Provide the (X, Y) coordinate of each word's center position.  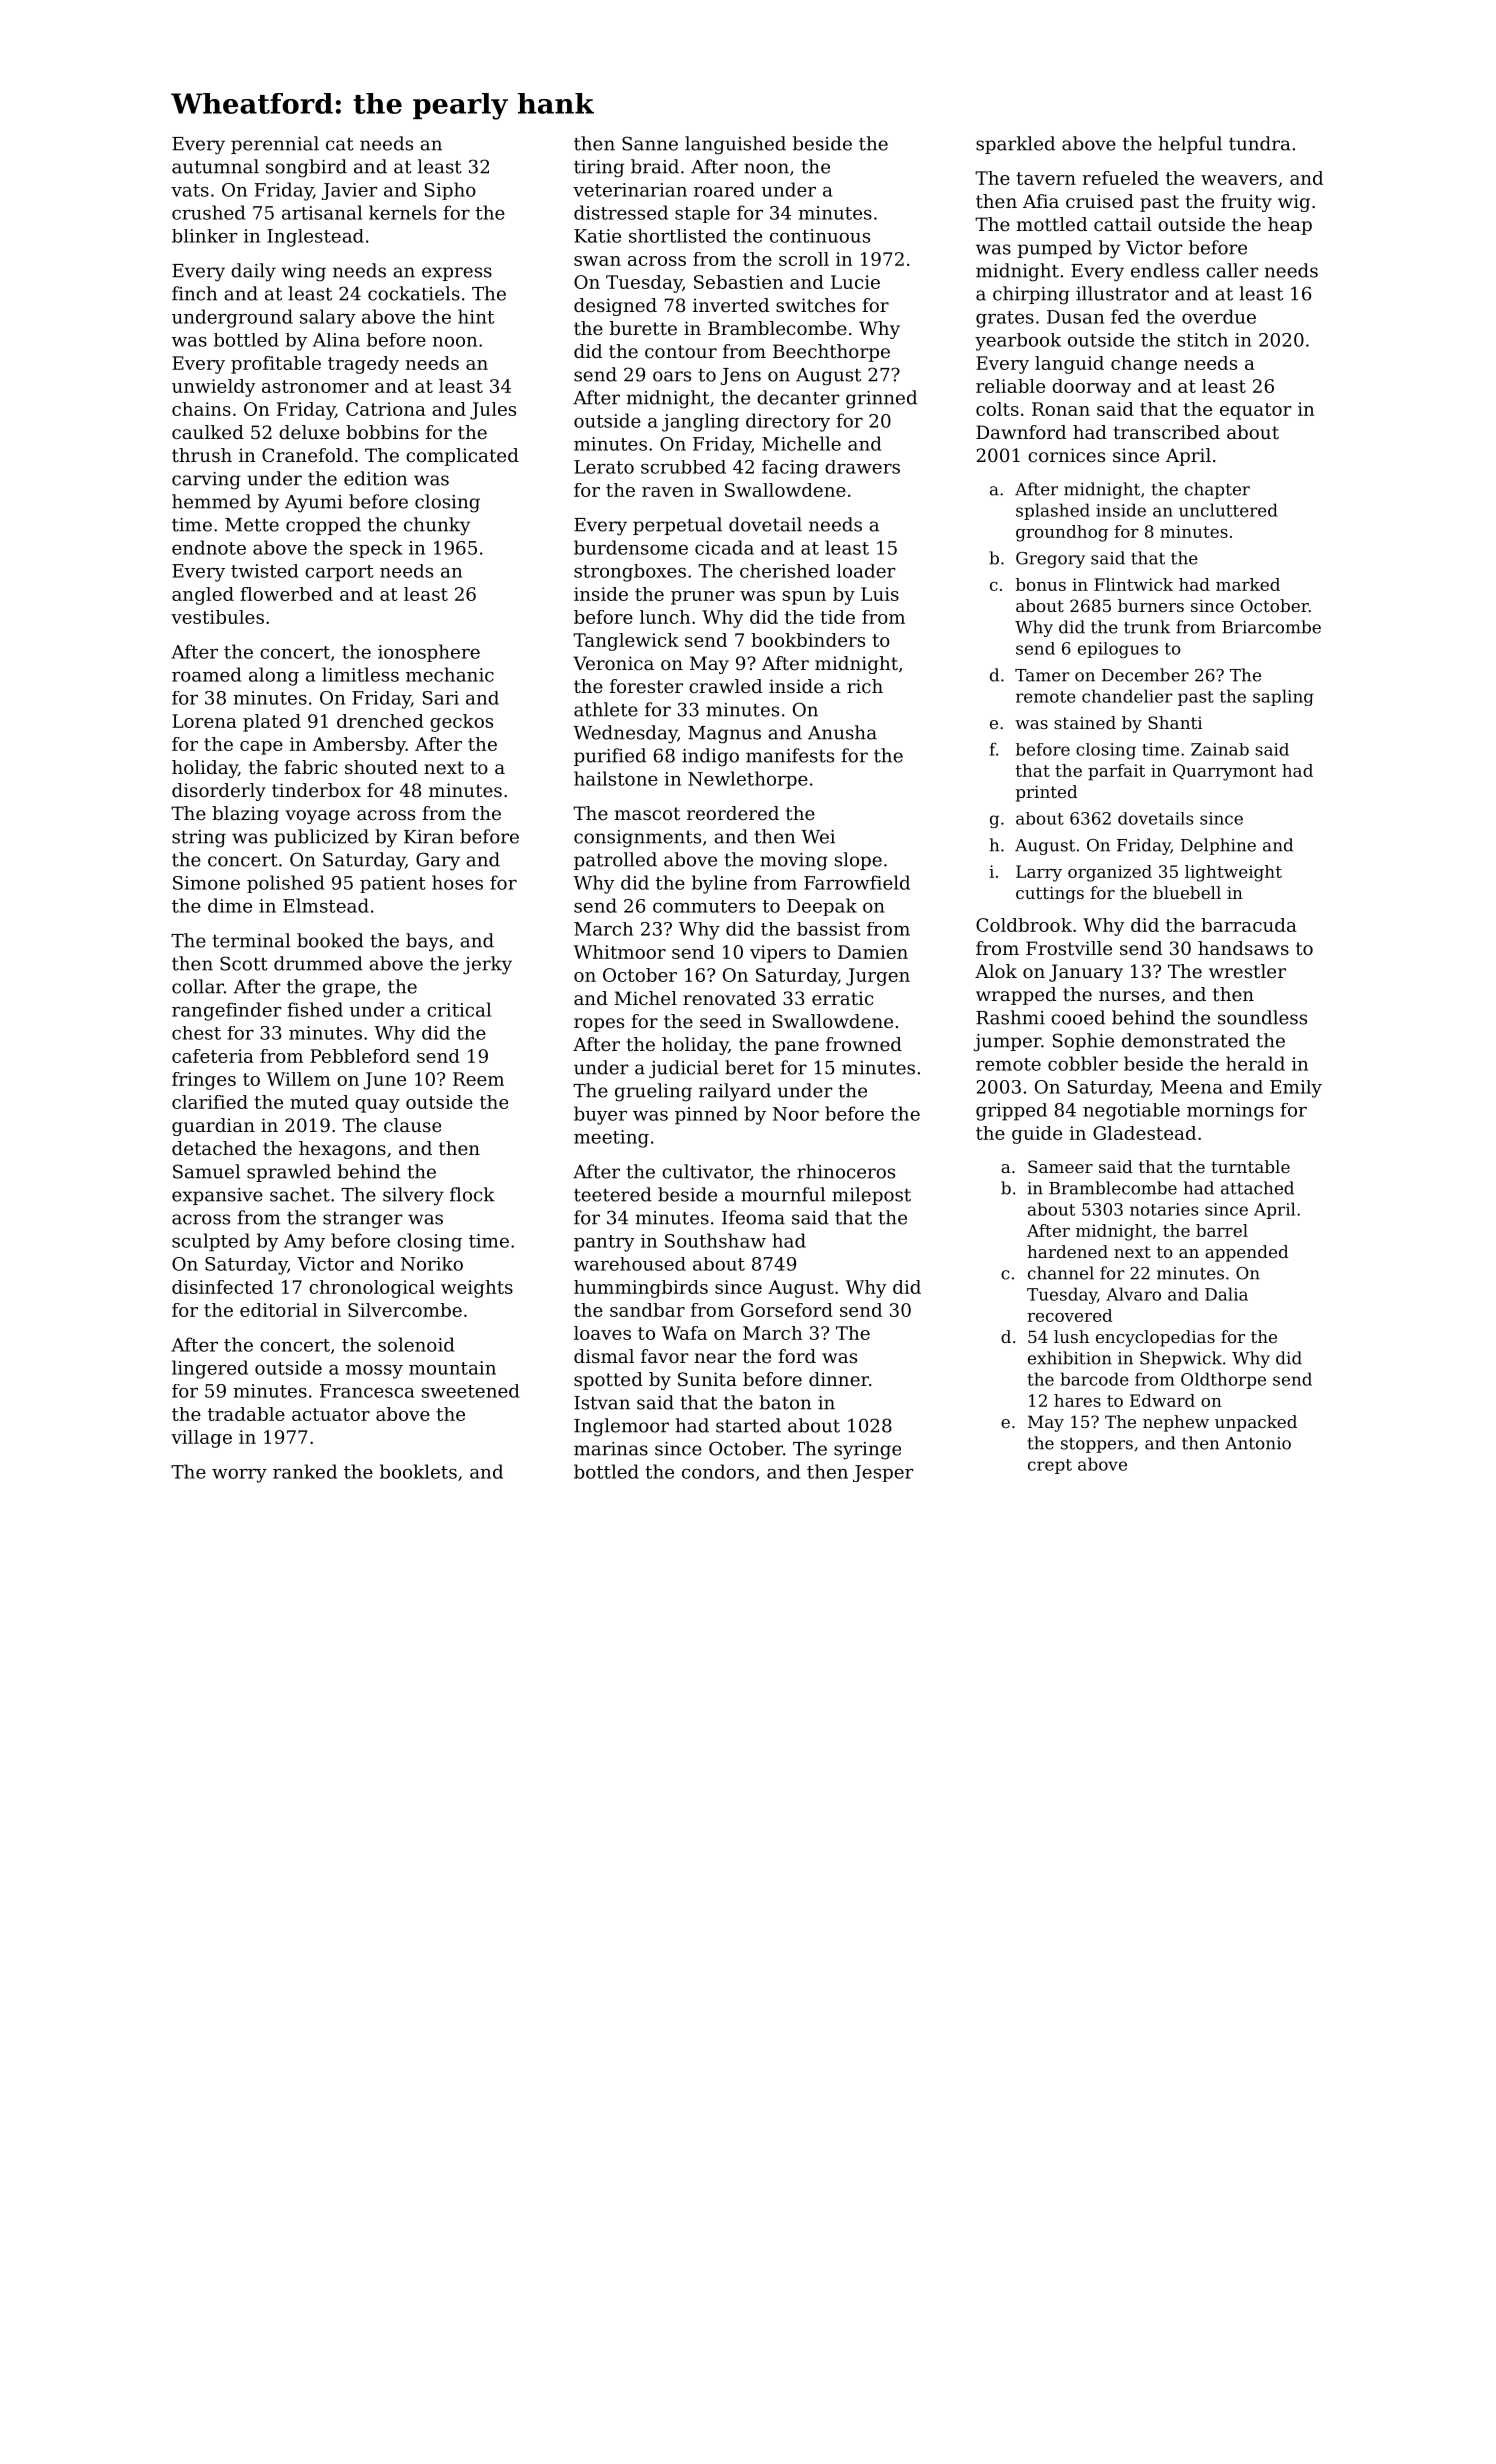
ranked (305, 1471)
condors (718, 1471)
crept (1050, 1466)
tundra (1260, 143)
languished (735, 145)
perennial (275, 145)
